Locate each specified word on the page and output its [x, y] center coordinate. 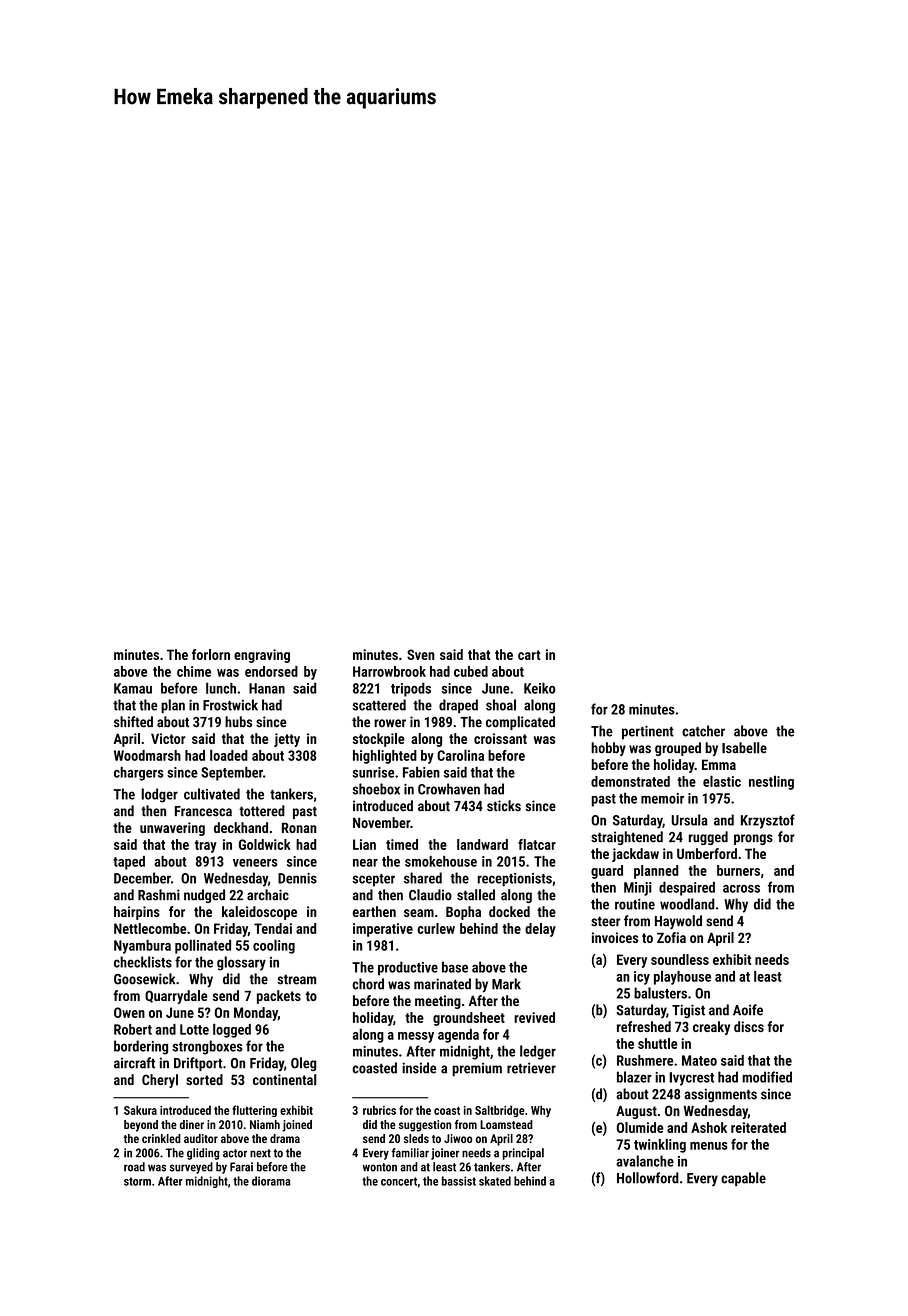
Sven [421, 654]
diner [192, 1124]
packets [279, 997]
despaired [687, 889]
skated [495, 1181]
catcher [703, 731]
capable [743, 1179]
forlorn [211, 654]
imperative [383, 930]
